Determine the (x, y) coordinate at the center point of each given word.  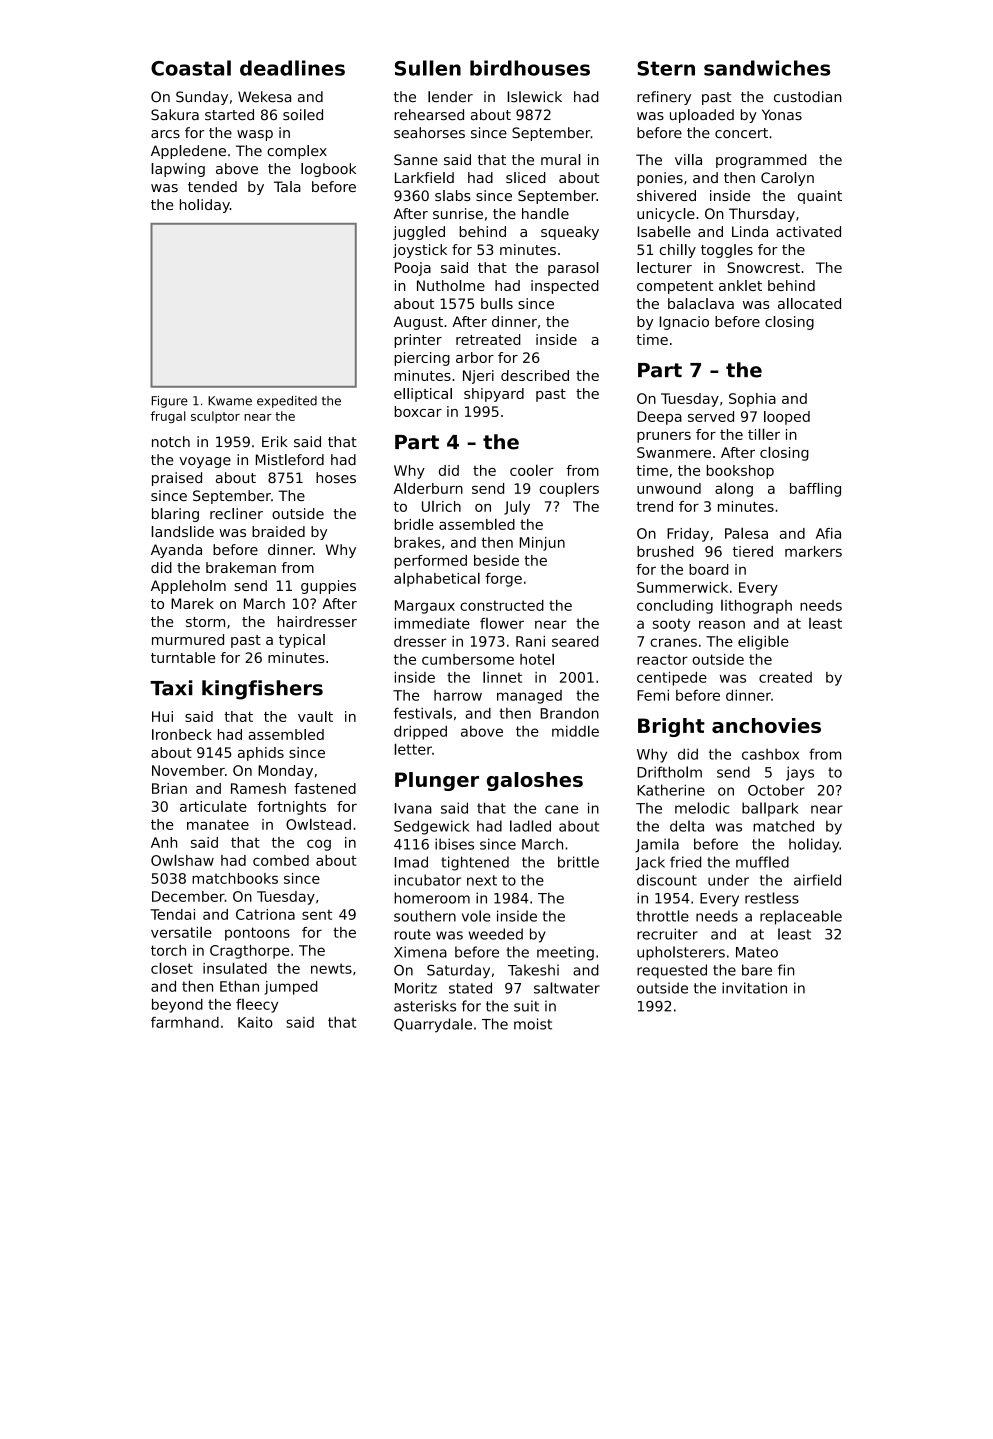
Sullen (428, 68)
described (535, 375)
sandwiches (767, 68)
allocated (809, 303)
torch (168, 950)
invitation (754, 988)
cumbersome (468, 659)
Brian (169, 788)
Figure (170, 402)
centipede (672, 679)
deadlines (292, 68)
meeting (565, 953)
